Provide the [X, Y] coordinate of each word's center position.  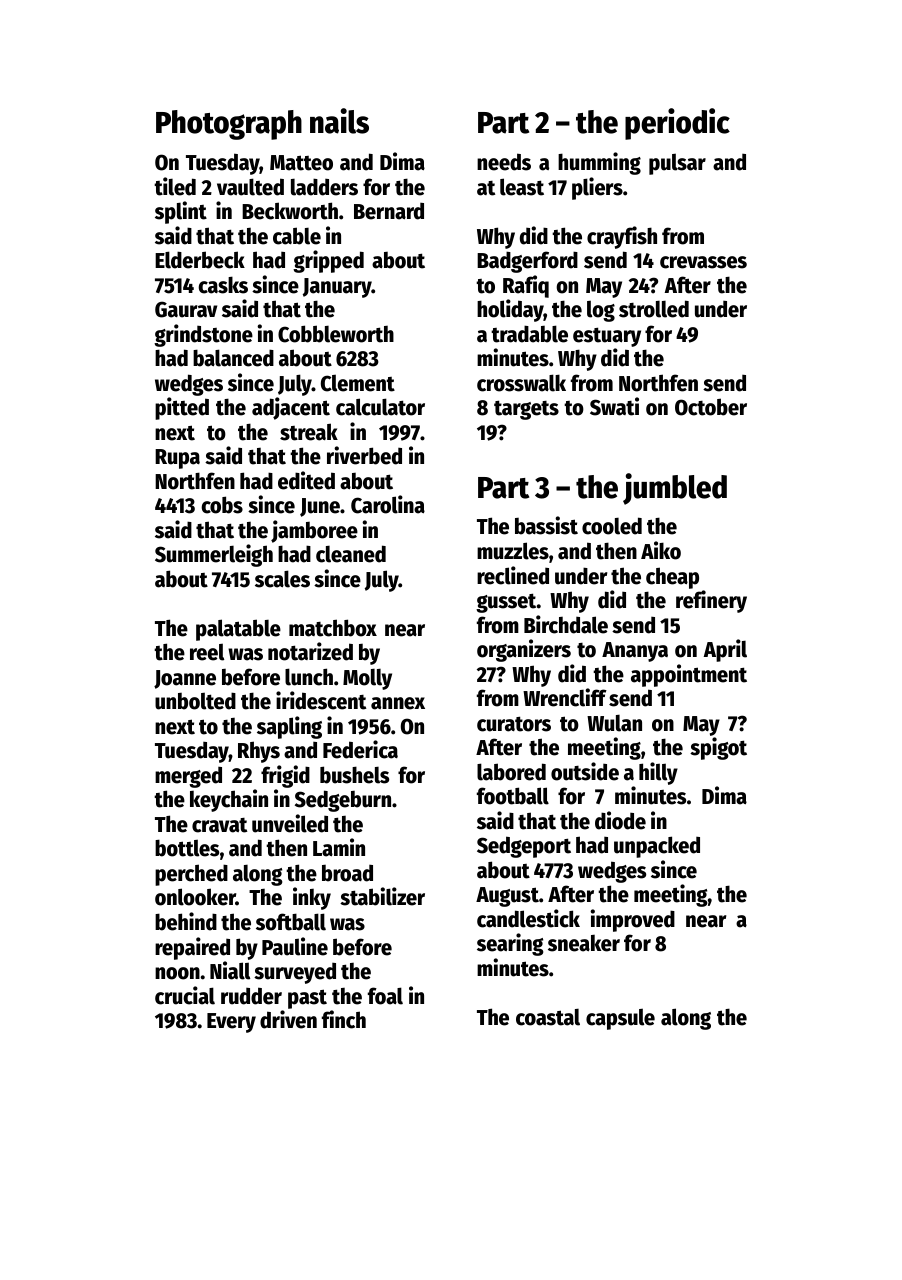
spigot [718, 748]
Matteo [301, 163]
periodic [677, 124]
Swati [614, 406]
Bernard [389, 211]
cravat [219, 825]
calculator [380, 407]
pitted [182, 408]
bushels [354, 775]
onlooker [195, 897]
